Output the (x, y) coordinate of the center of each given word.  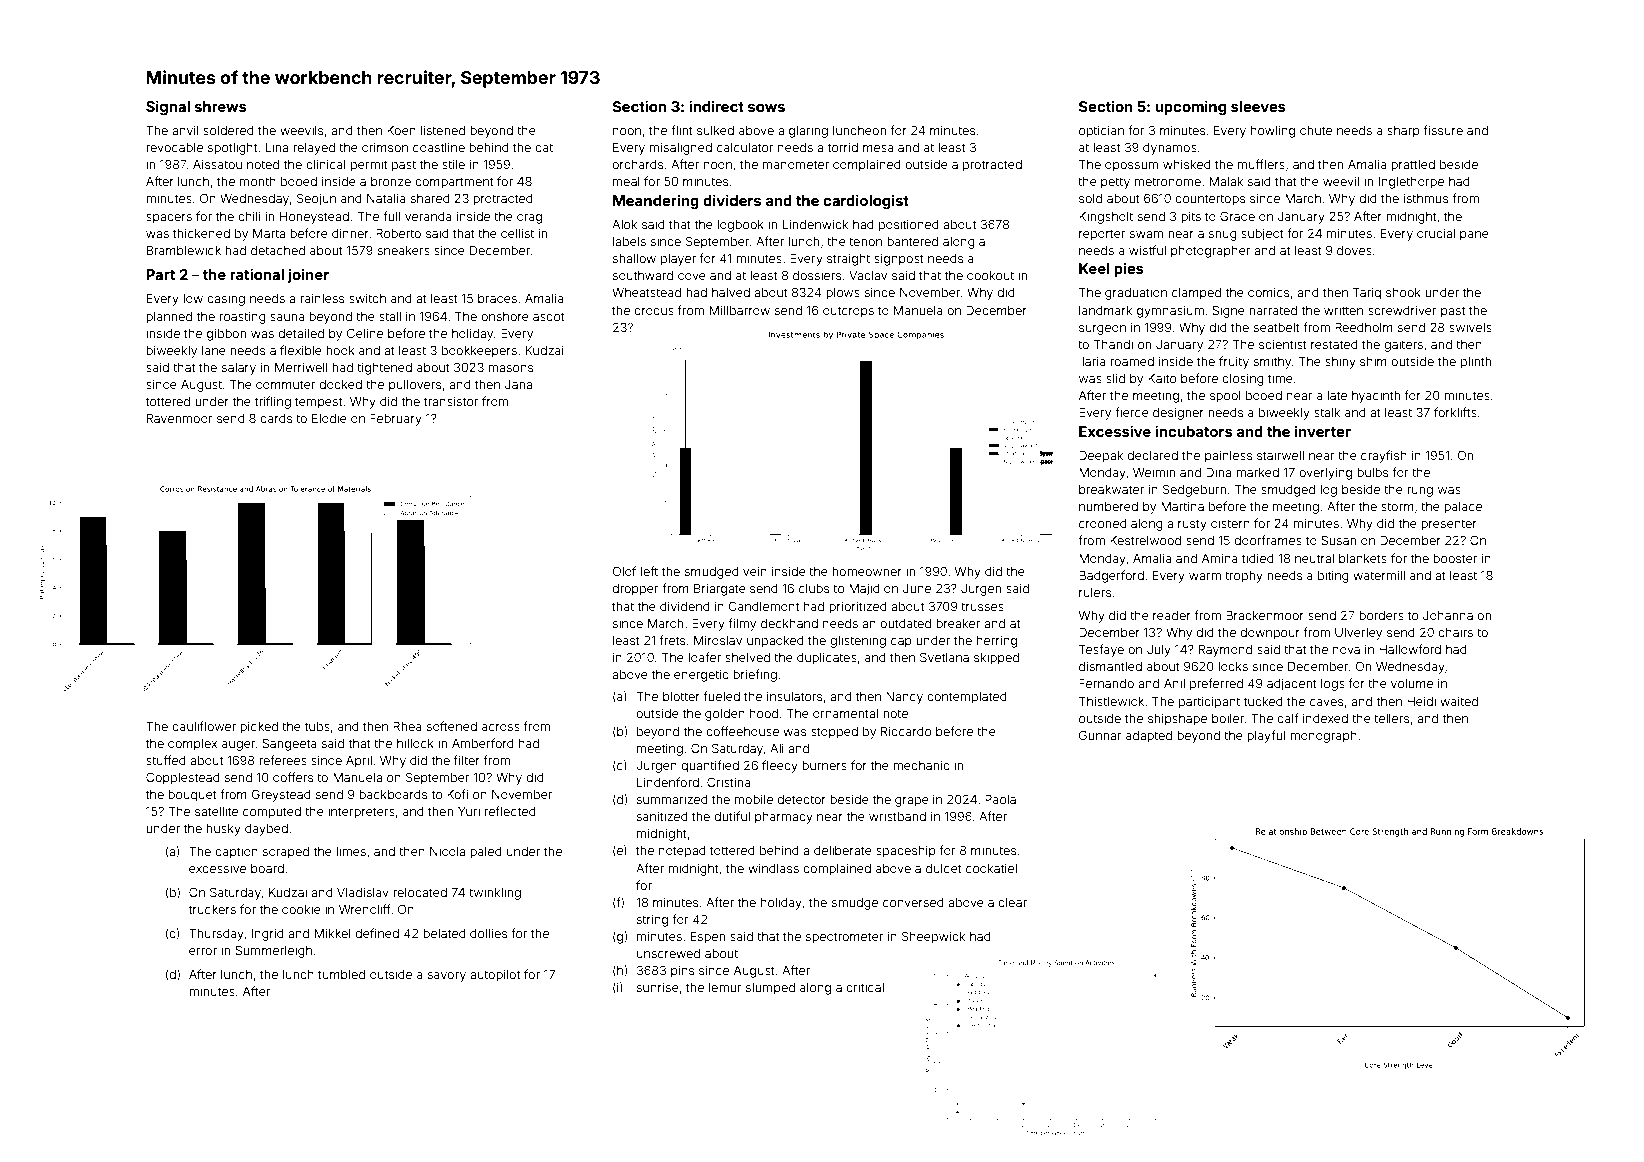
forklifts (1455, 412)
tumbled (341, 974)
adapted (1149, 737)
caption (236, 853)
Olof (624, 571)
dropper (635, 590)
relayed (314, 149)
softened (452, 726)
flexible (301, 350)
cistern (1230, 523)
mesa (878, 148)
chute (1316, 130)
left (649, 571)
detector (801, 799)
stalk (1327, 412)
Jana (518, 384)
